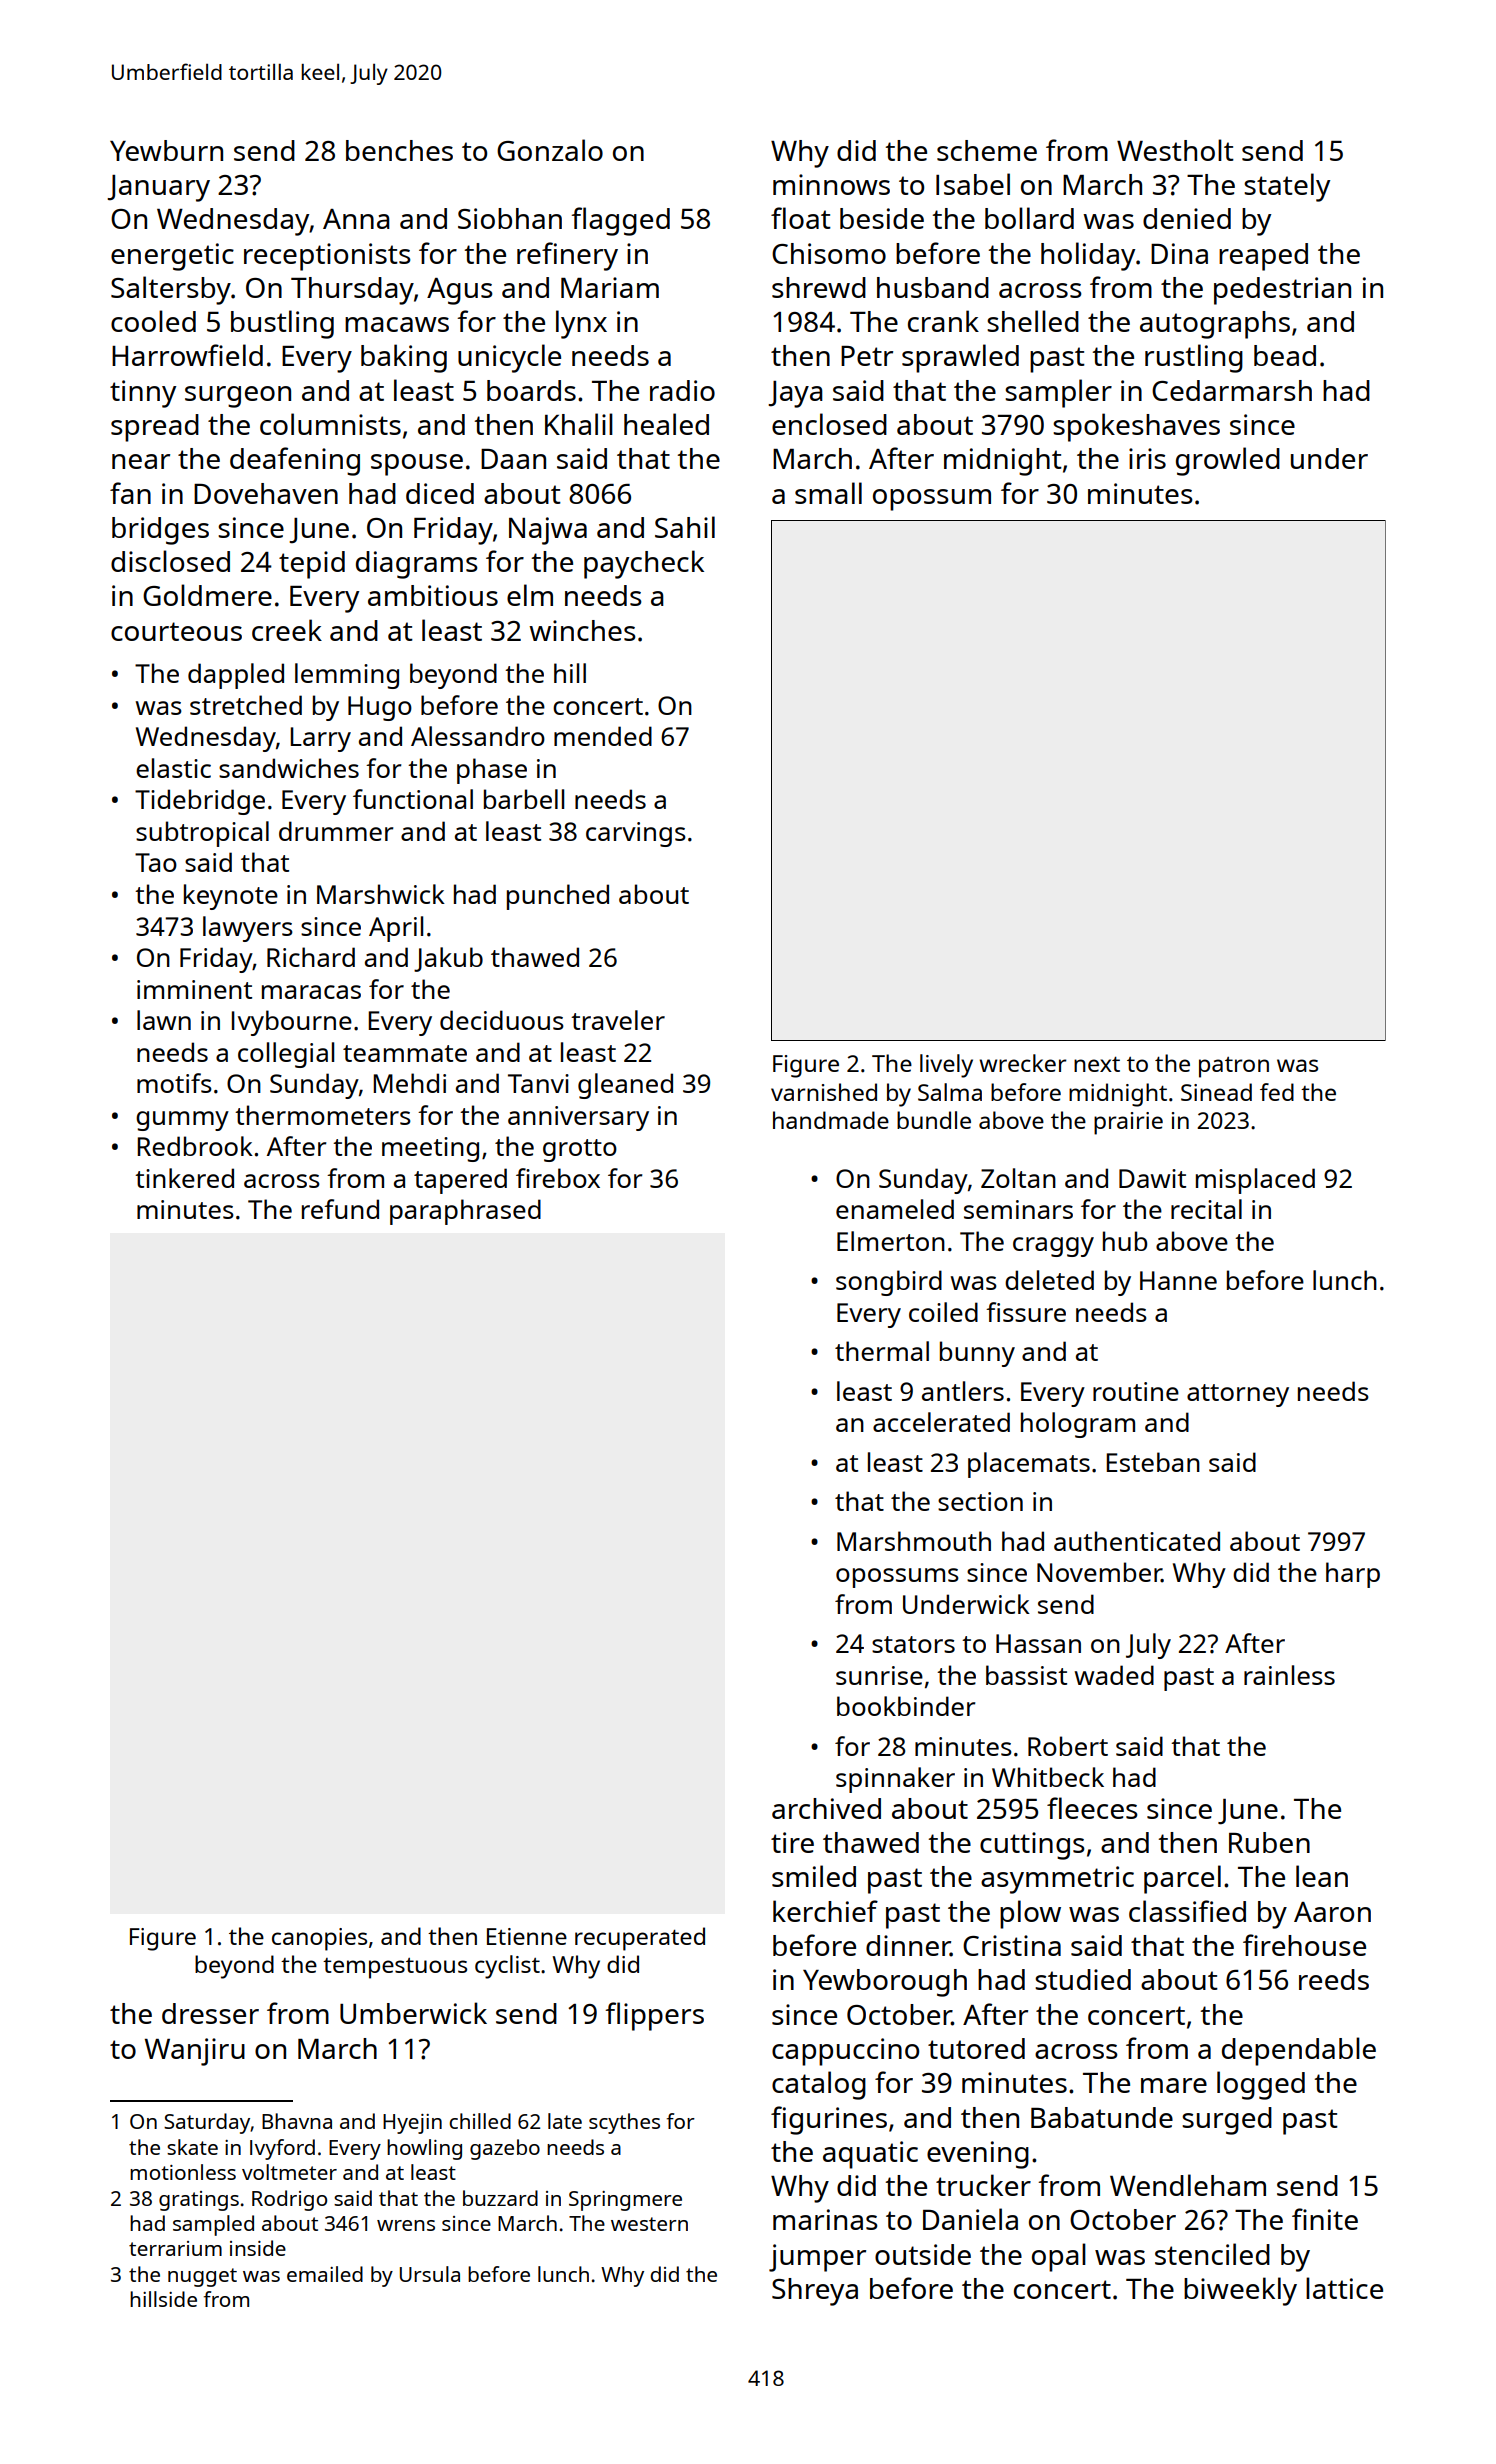  I want to click on attorney, so click(1238, 1395).
